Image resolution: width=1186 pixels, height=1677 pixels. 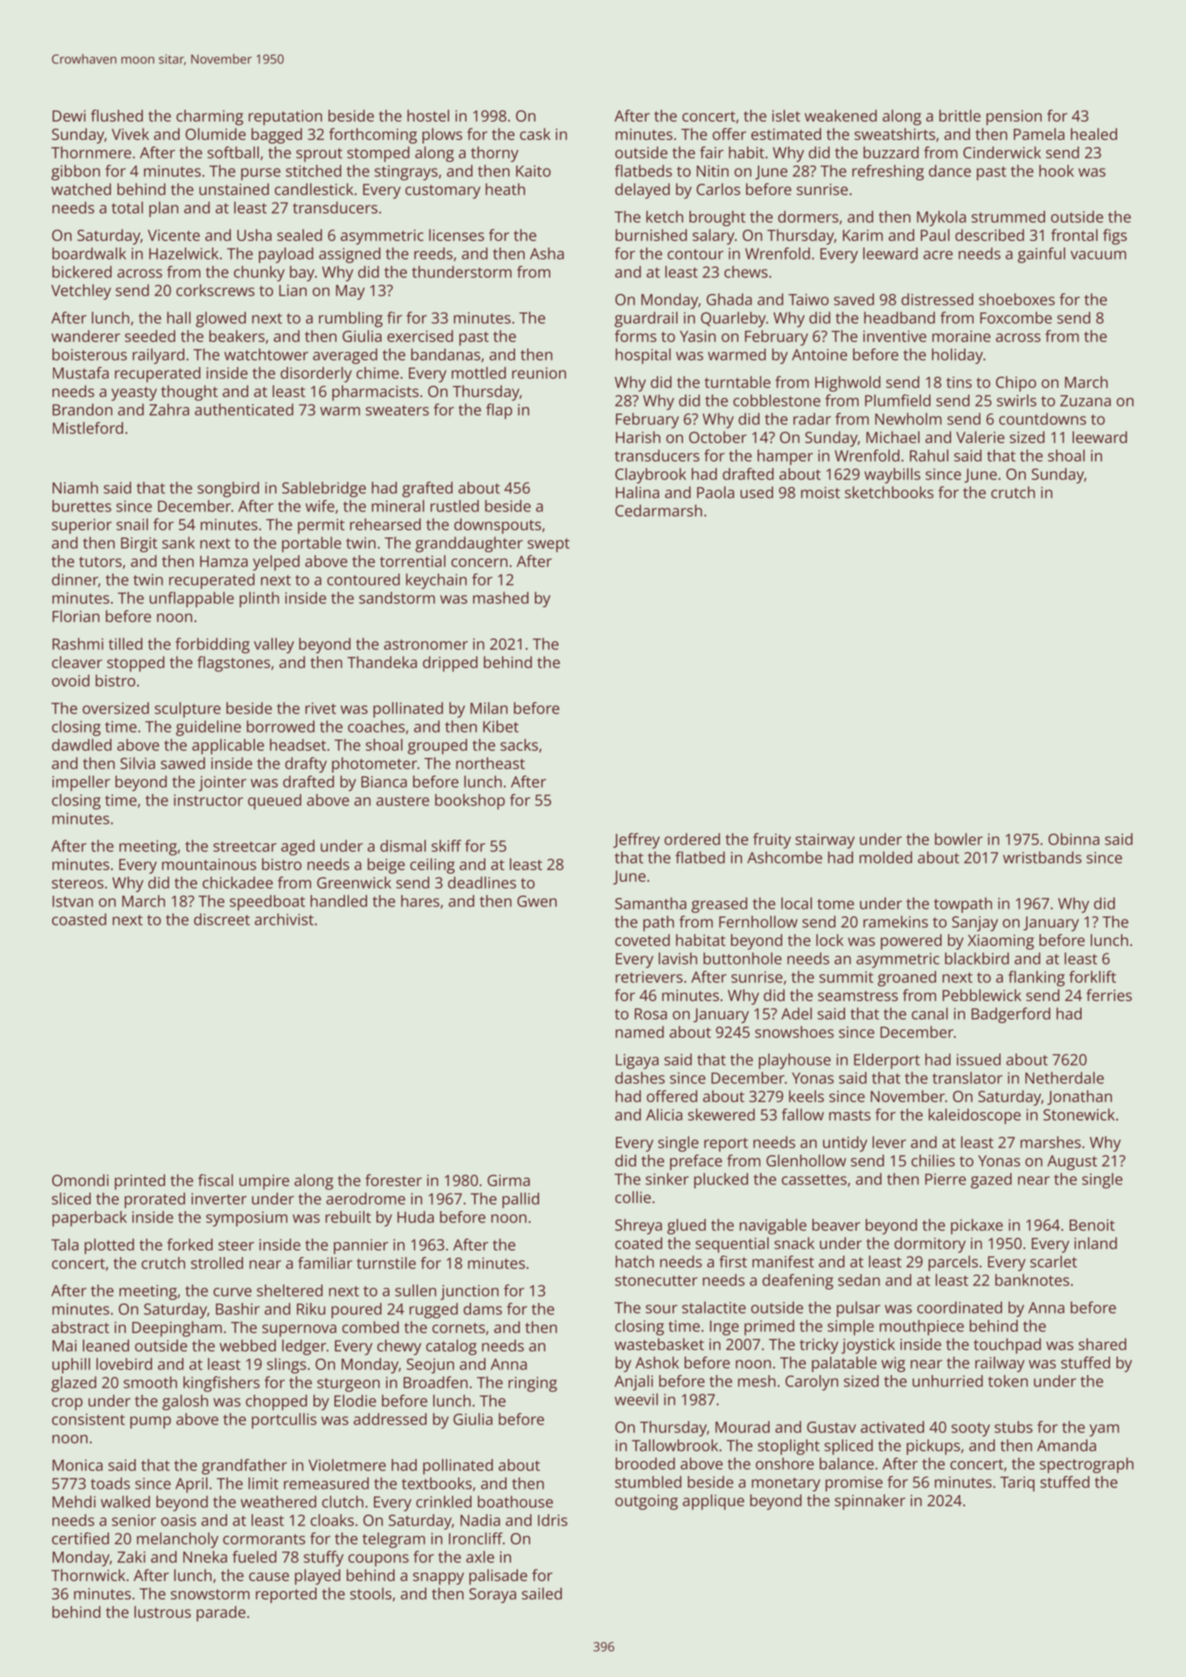 I want to click on stairway, so click(x=825, y=841).
